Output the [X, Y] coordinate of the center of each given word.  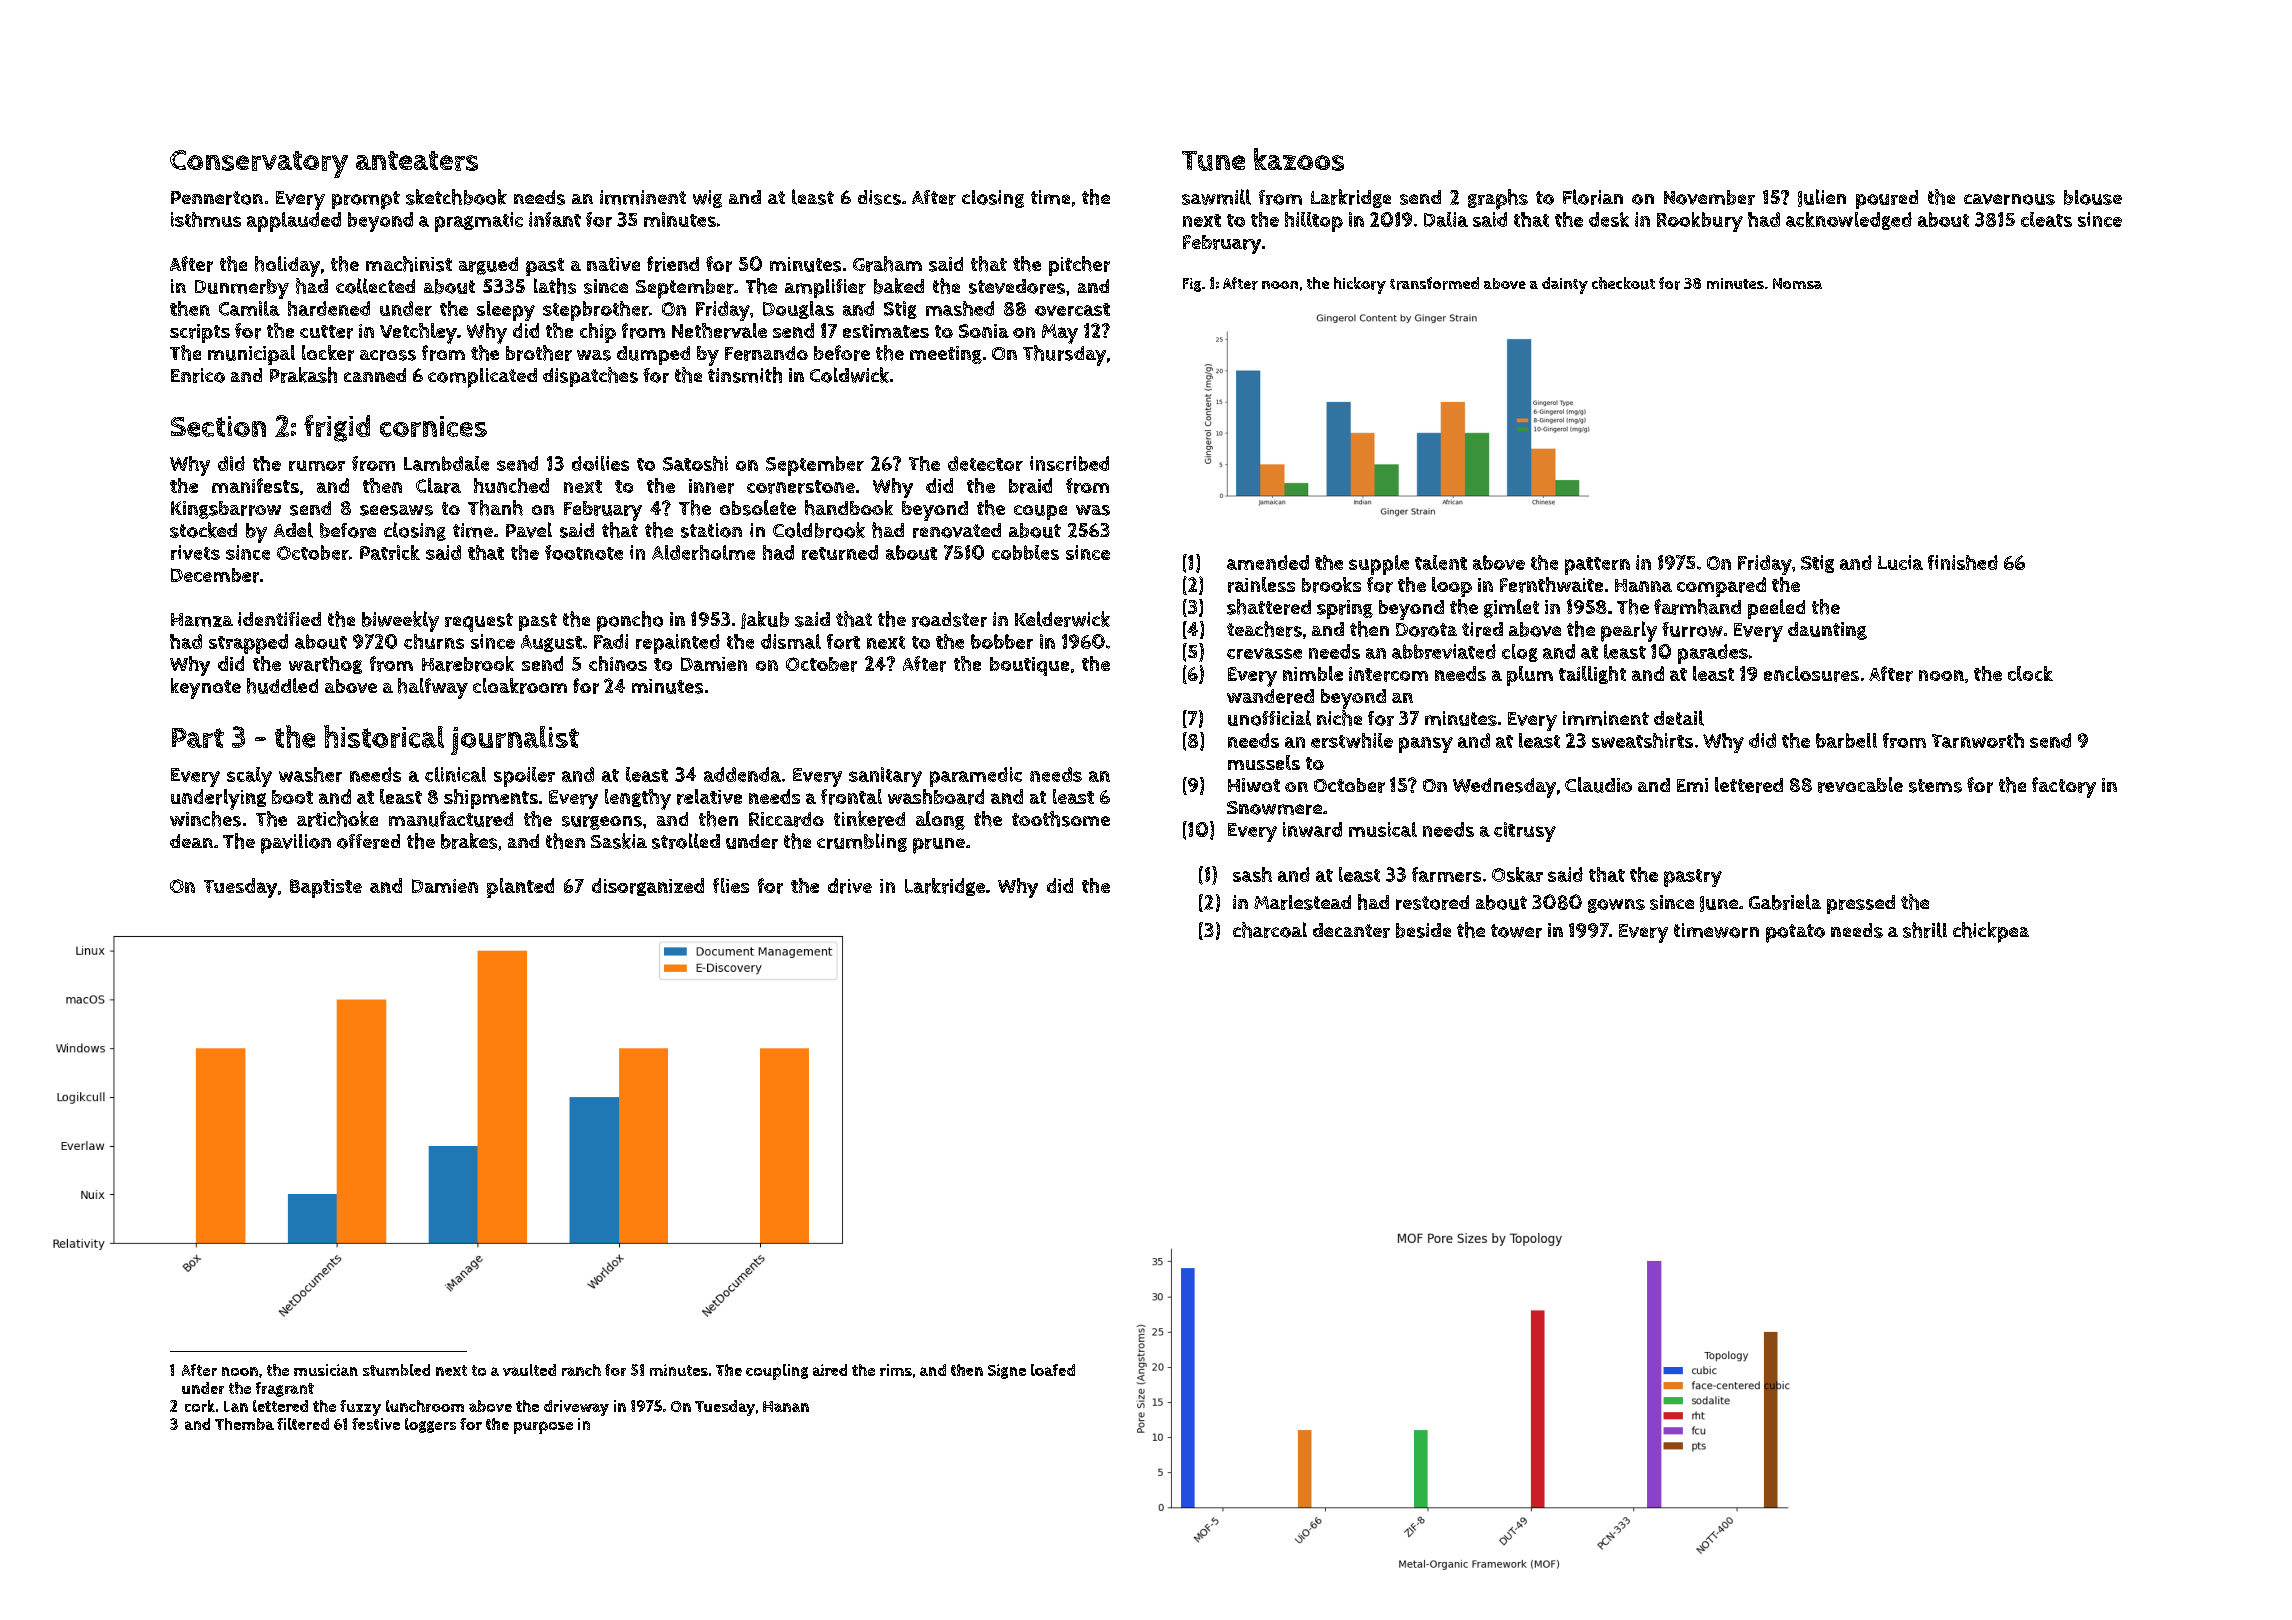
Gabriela [1785, 902]
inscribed [1069, 463]
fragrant [285, 1389]
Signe [1007, 1371]
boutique [1029, 666]
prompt [366, 200]
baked [899, 286]
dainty [1565, 285]
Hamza [202, 620]
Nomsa [1797, 283]
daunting [1827, 631]
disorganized [648, 887]
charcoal [1270, 930]
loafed [1053, 1370]
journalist [515, 740]
